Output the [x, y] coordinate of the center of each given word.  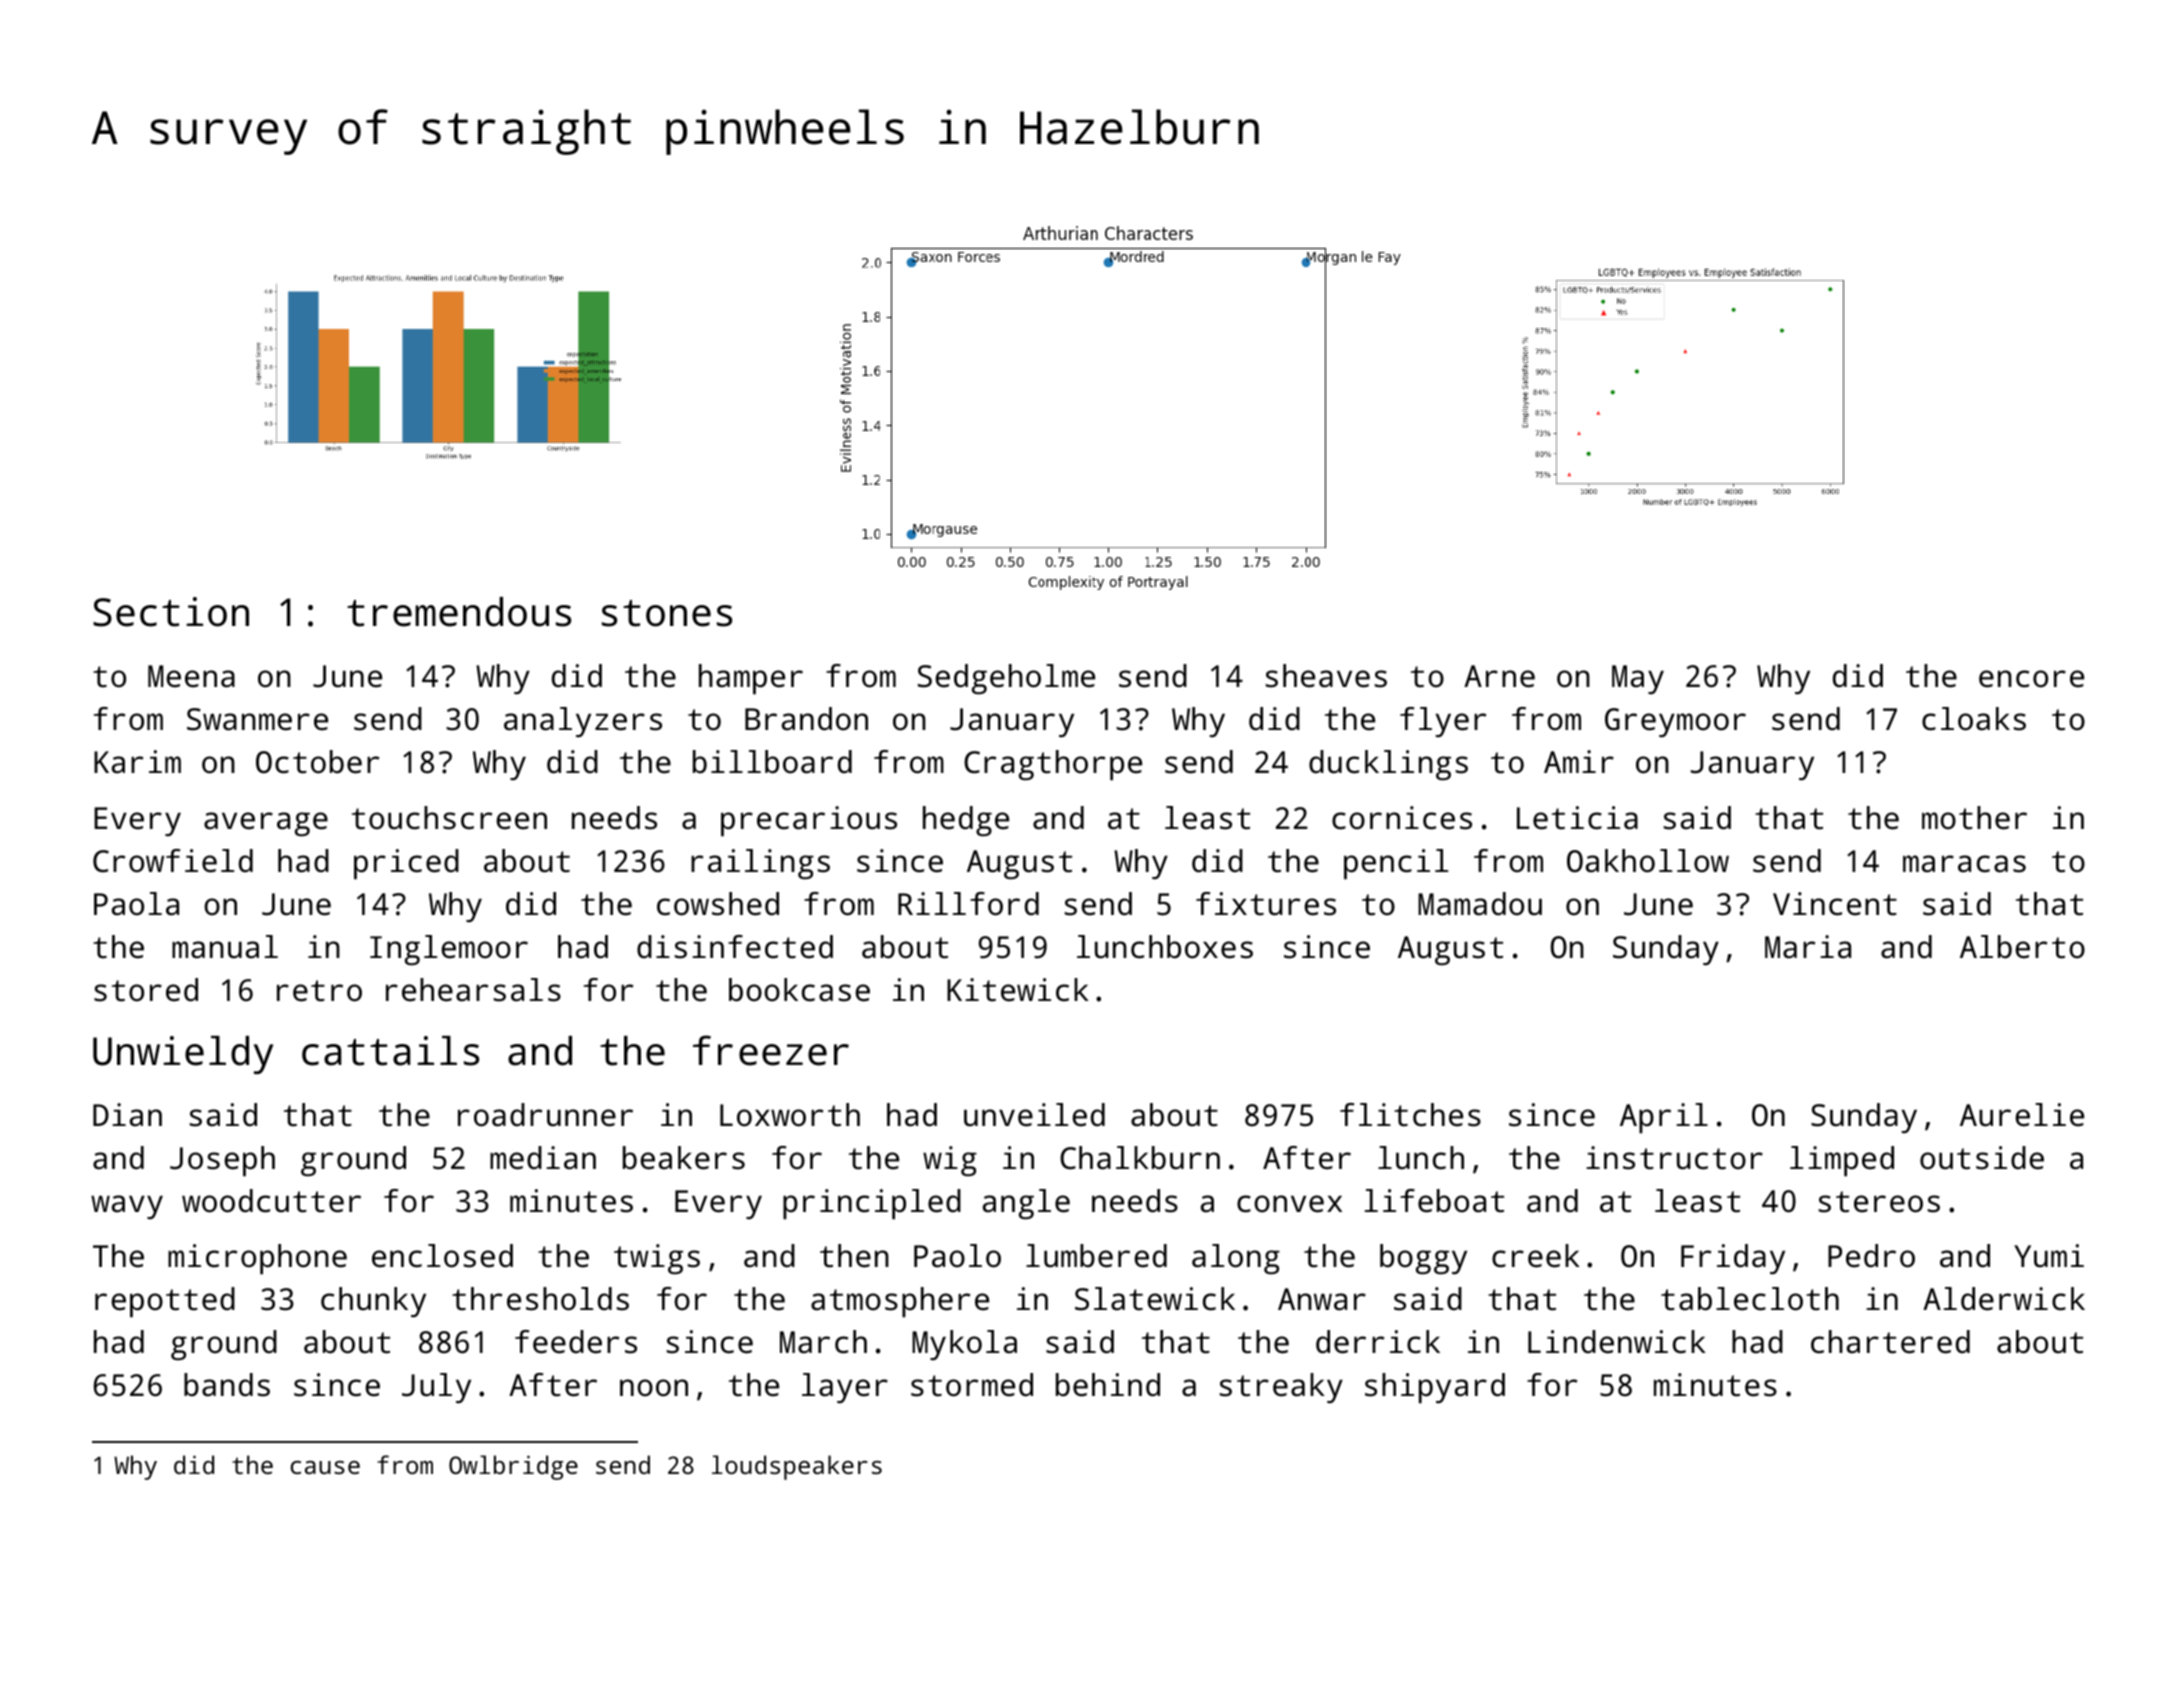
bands [227, 1385]
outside [1982, 1158]
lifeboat [1434, 1201]
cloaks [1974, 719]
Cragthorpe [1053, 765]
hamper [751, 679]
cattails [390, 1051]
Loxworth [790, 1115]
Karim [137, 762]
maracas [1964, 864]
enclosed [442, 1256]
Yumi [2049, 1256]
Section [171, 612]
